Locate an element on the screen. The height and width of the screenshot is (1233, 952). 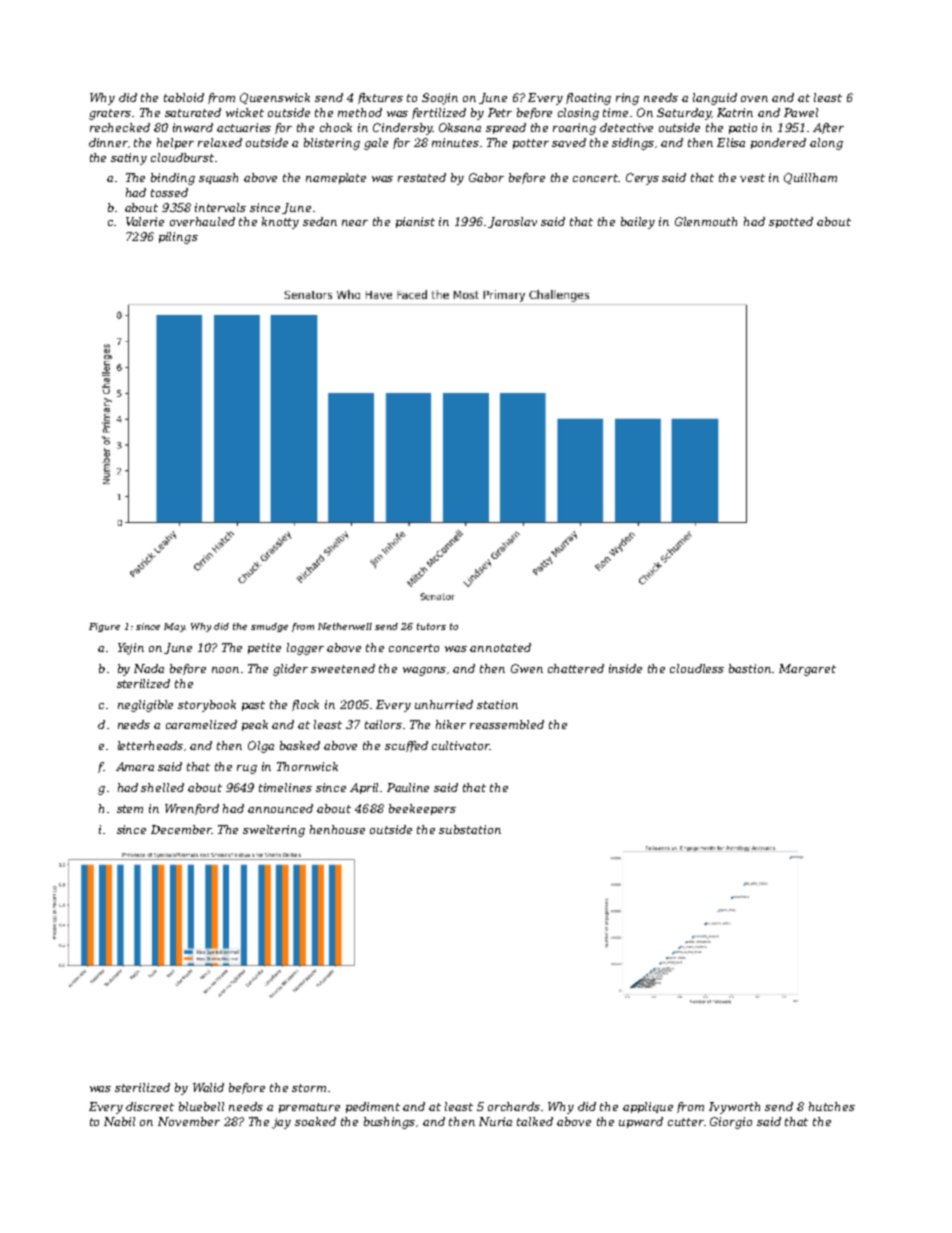
beekeepers is located at coordinates (422, 809).
